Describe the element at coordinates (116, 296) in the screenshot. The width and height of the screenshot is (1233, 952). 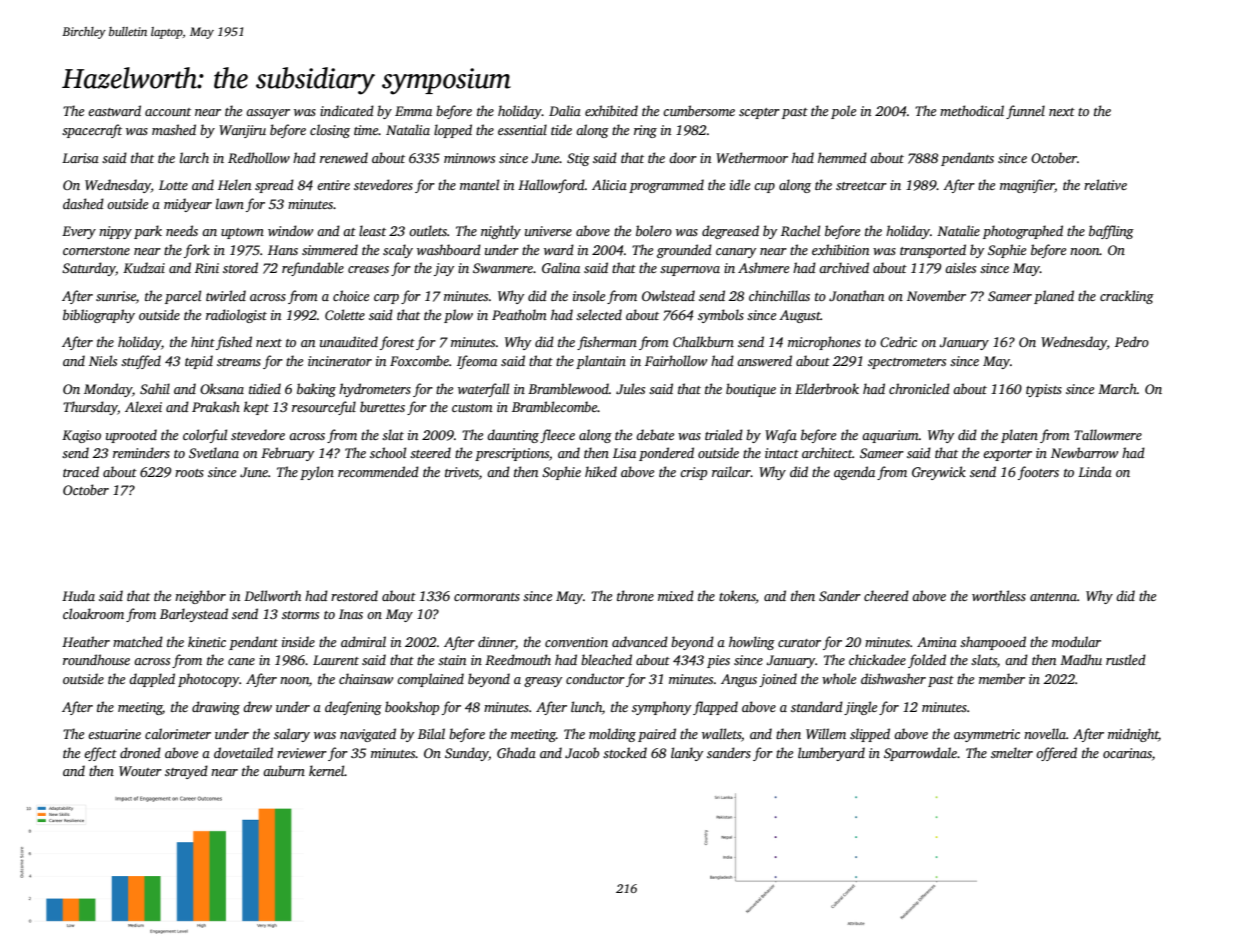
I see `sunrise` at that location.
